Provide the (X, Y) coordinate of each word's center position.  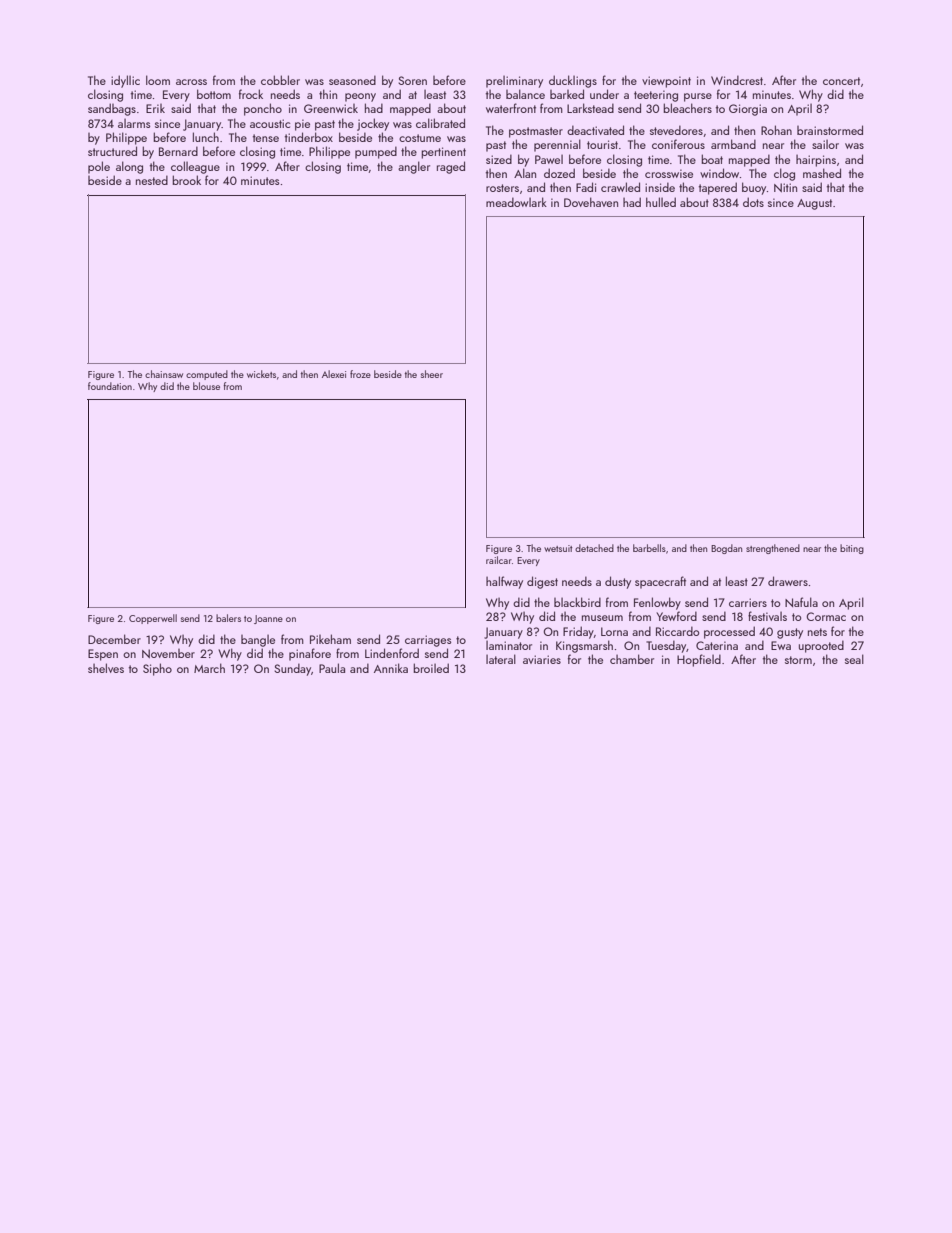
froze (360, 374)
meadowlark (516, 202)
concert (841, 81)
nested (152, 180)
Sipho (157, 669)
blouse (206, 386)
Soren (412, 80)
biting (852, 549)
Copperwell (153, 619)
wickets (261, 374)
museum (602, 618)
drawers (788, 581)
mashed (822, 173)
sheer (432, 374)
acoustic (270, 123)
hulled (661, 202)
